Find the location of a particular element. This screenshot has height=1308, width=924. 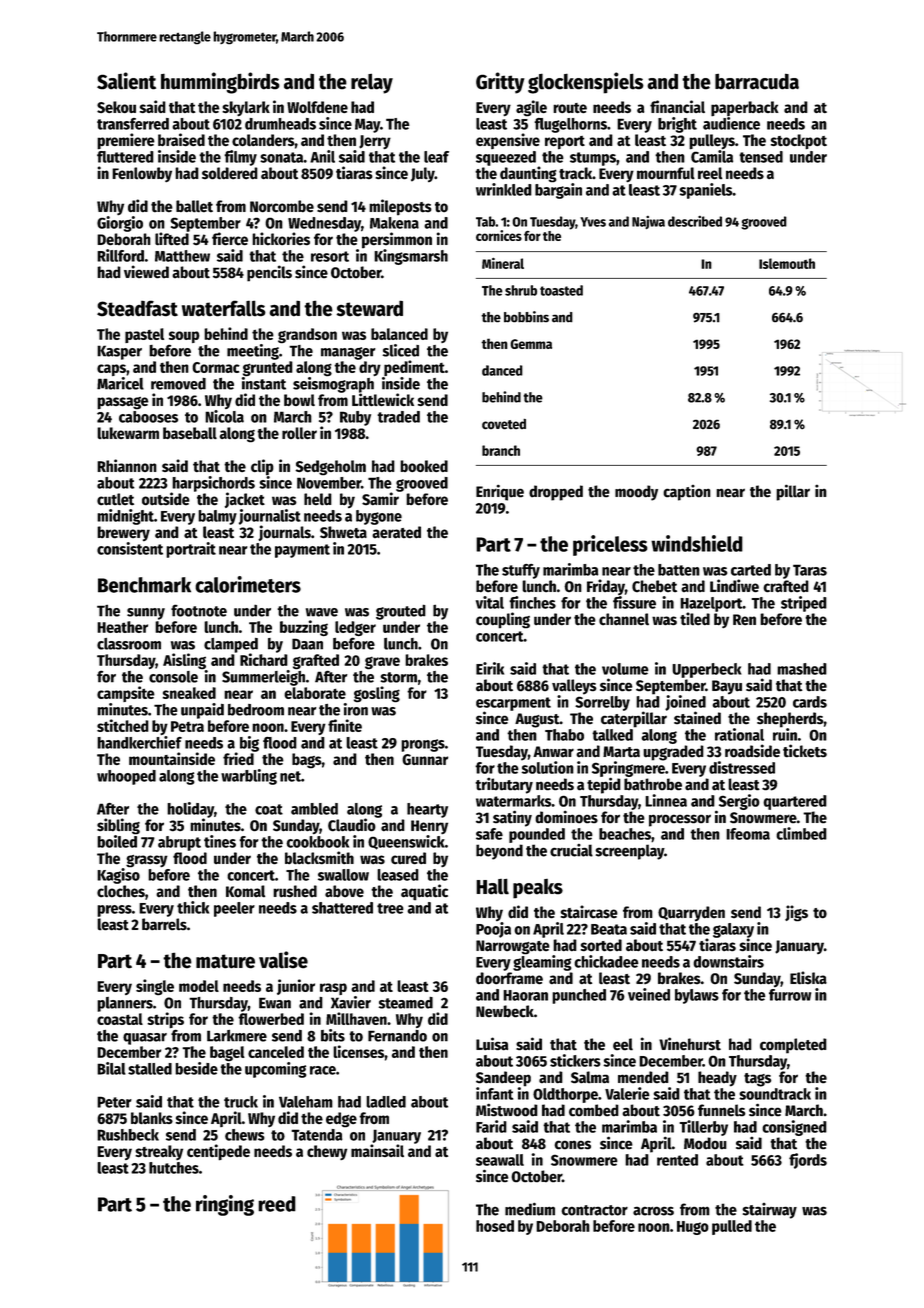

downstairs is located at coordinates (728, 961).
